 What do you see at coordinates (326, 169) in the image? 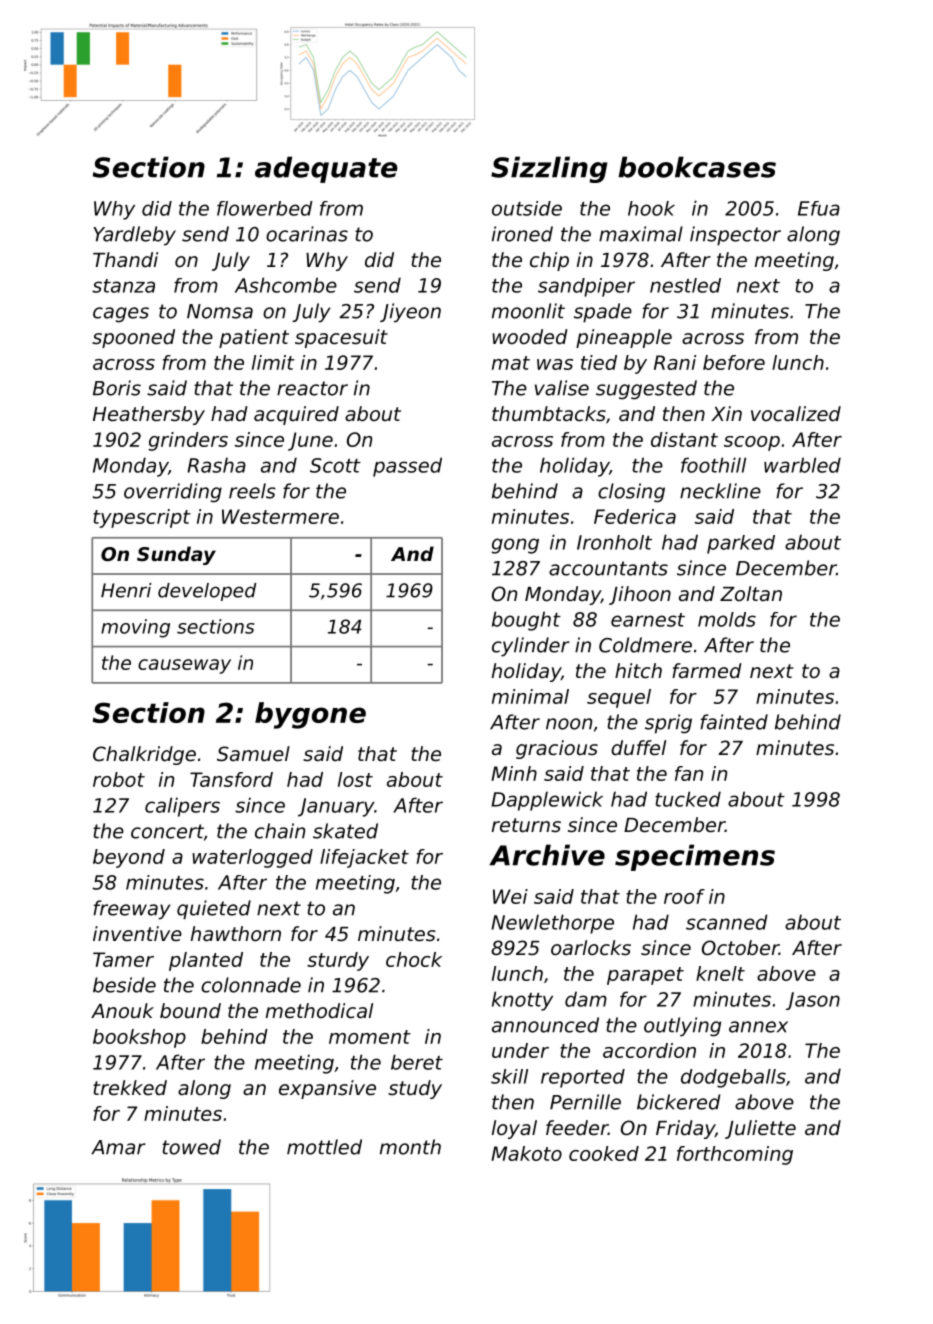
I see `adequate` at bounding box center [326, 169].
